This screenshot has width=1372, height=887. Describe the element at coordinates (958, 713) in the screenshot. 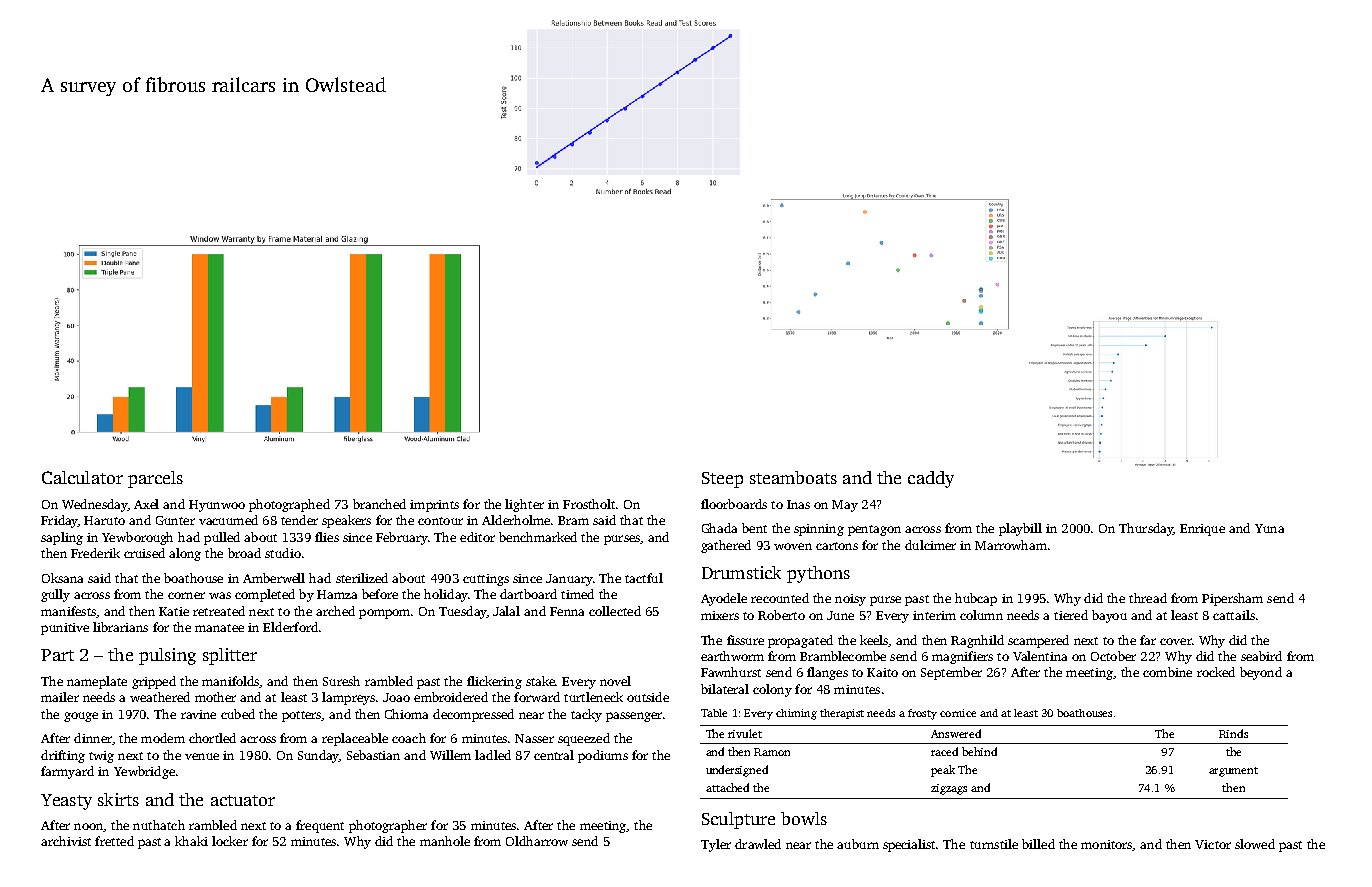

I see `cornice` at that location.
